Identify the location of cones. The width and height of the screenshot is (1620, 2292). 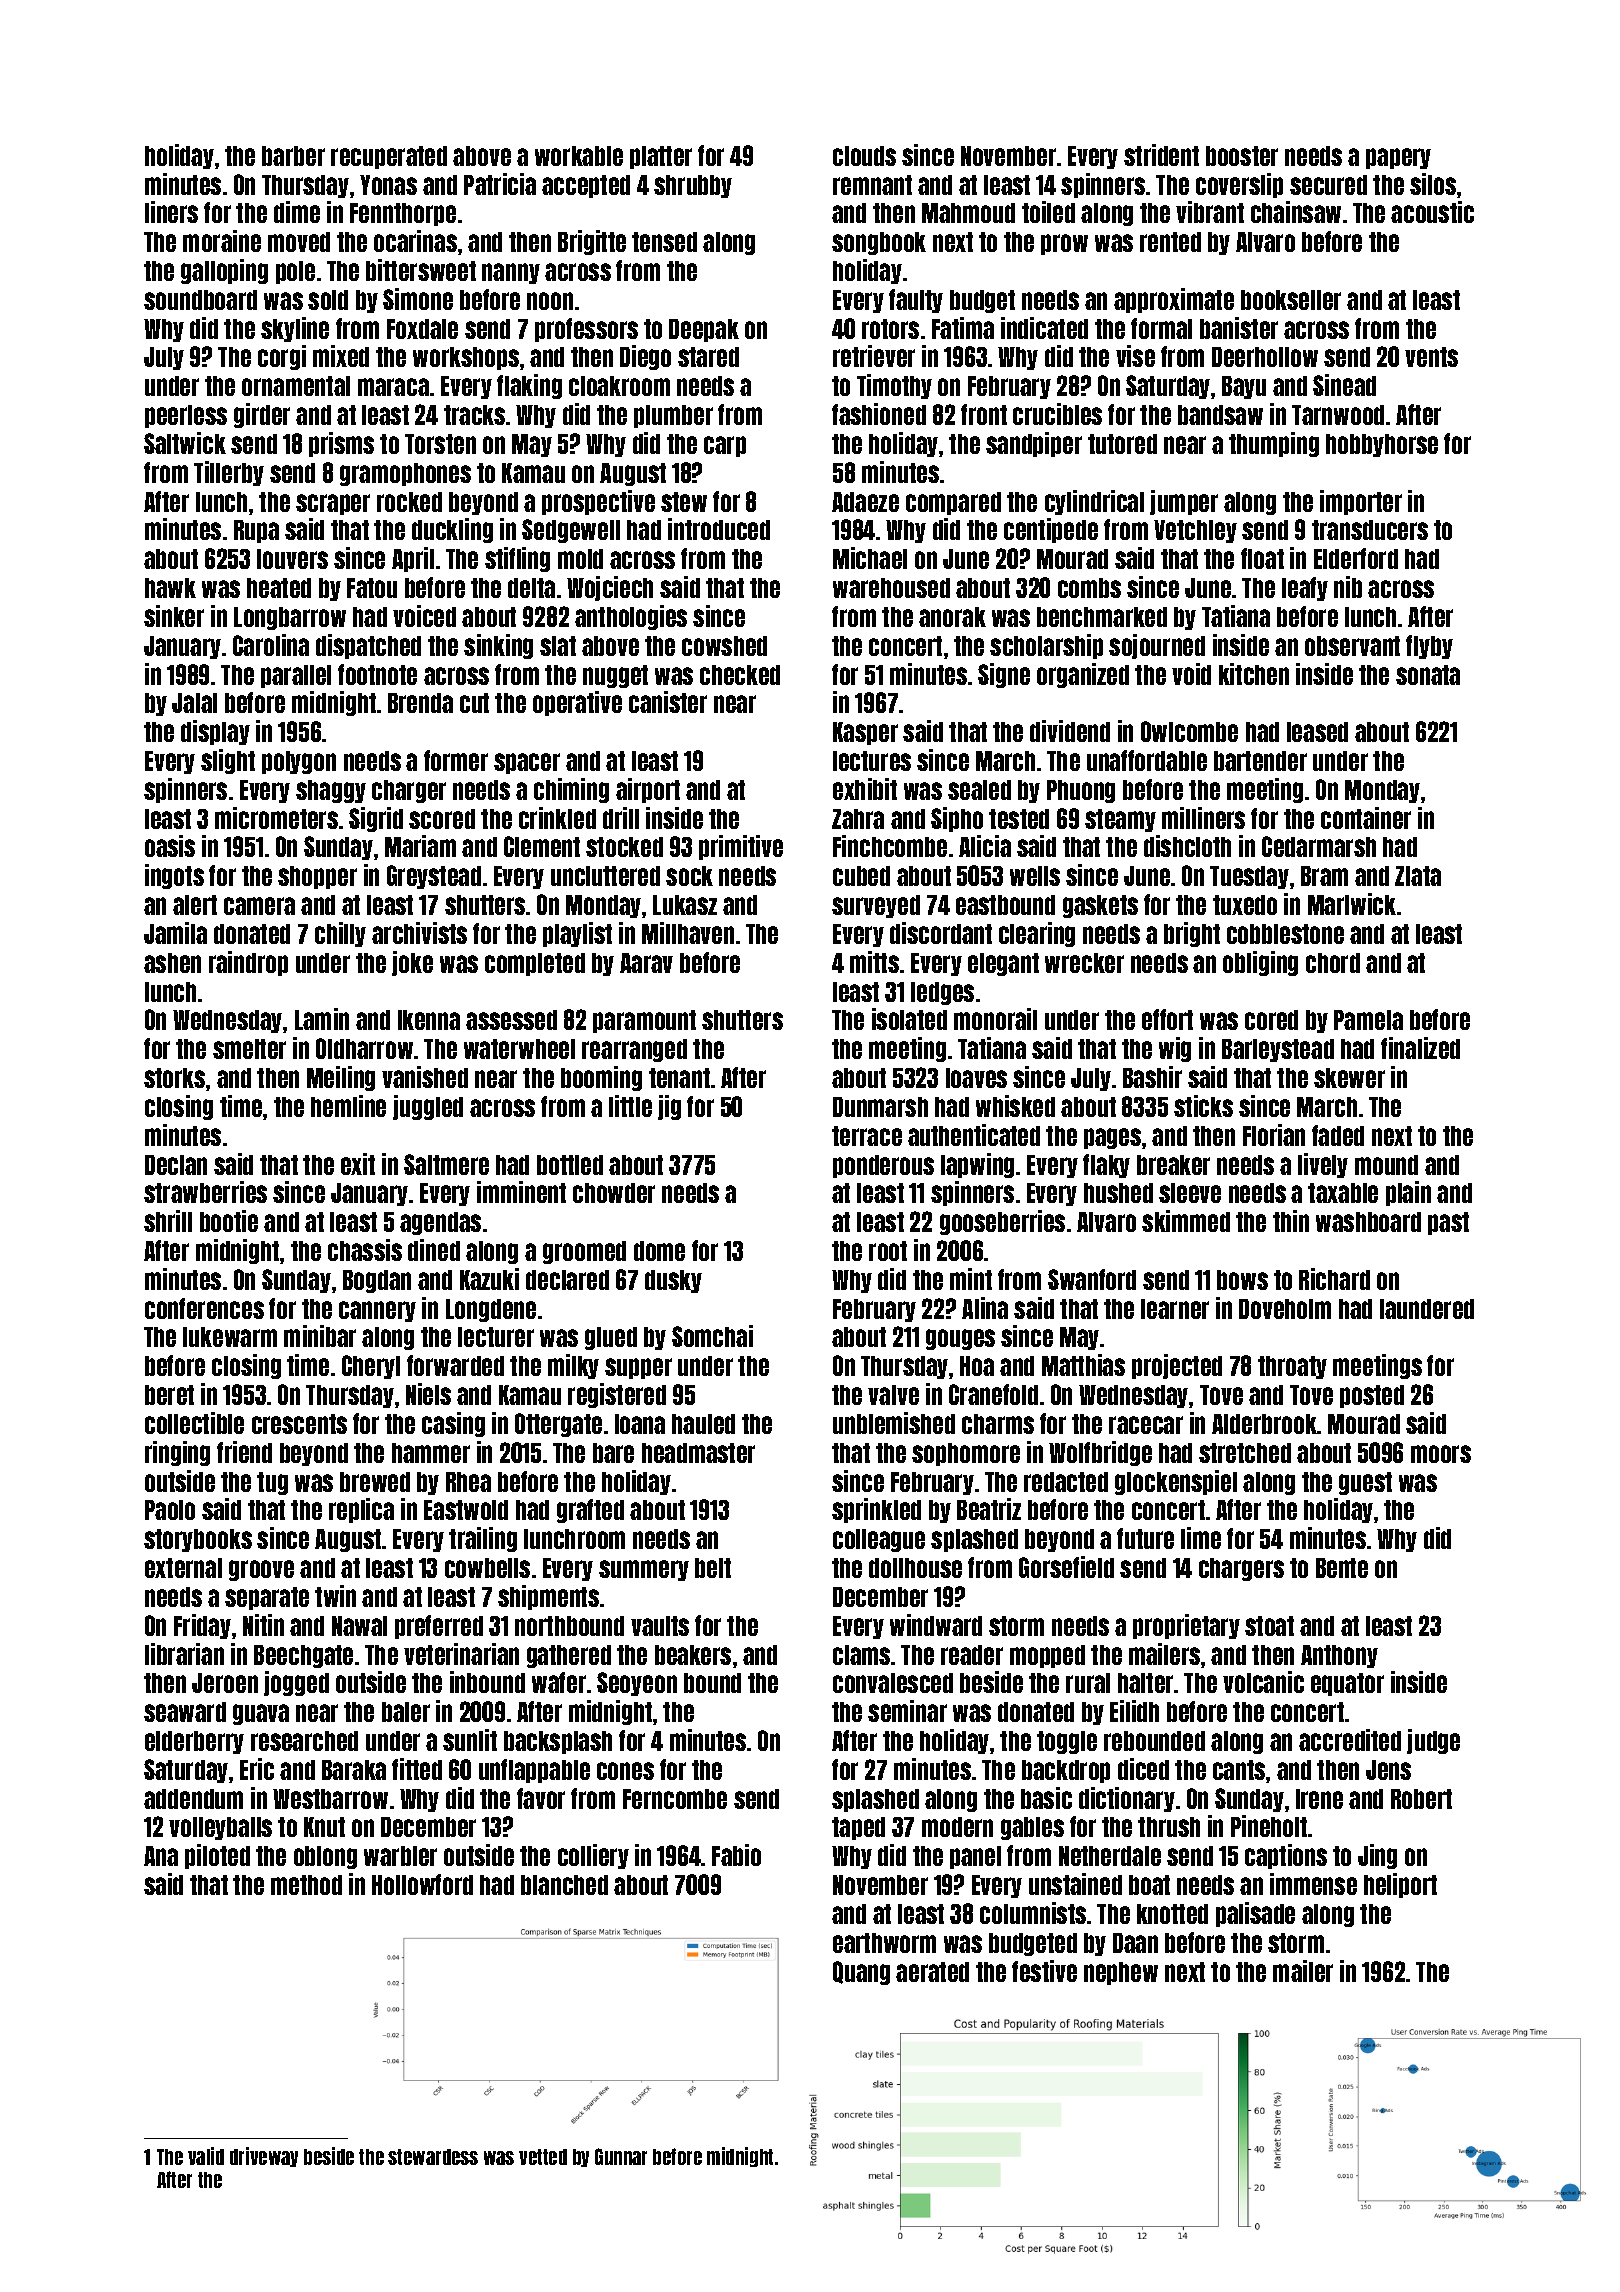
(625, 1771).
